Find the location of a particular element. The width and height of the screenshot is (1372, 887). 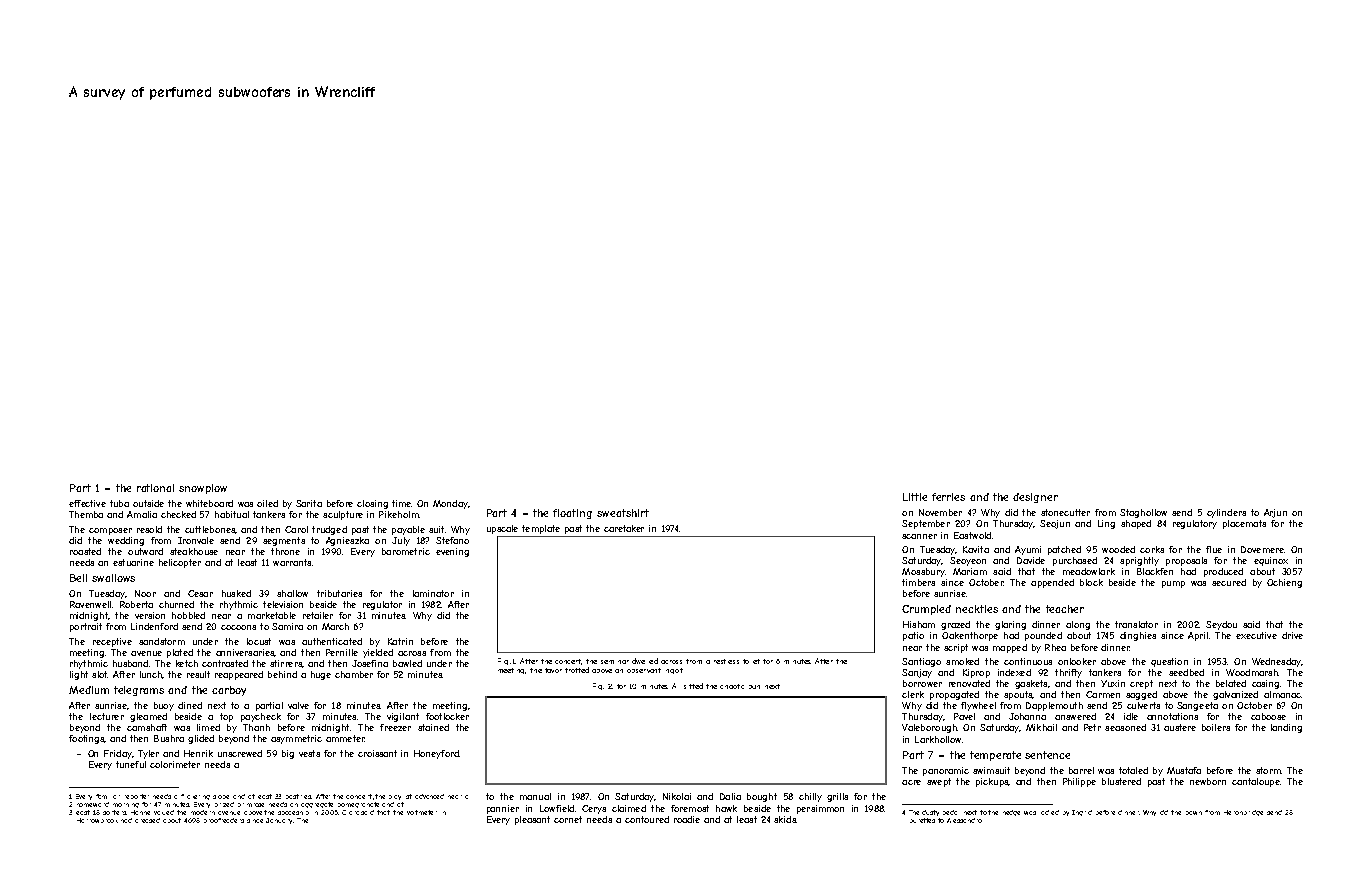

creased is located at coordinates (147, 820).
